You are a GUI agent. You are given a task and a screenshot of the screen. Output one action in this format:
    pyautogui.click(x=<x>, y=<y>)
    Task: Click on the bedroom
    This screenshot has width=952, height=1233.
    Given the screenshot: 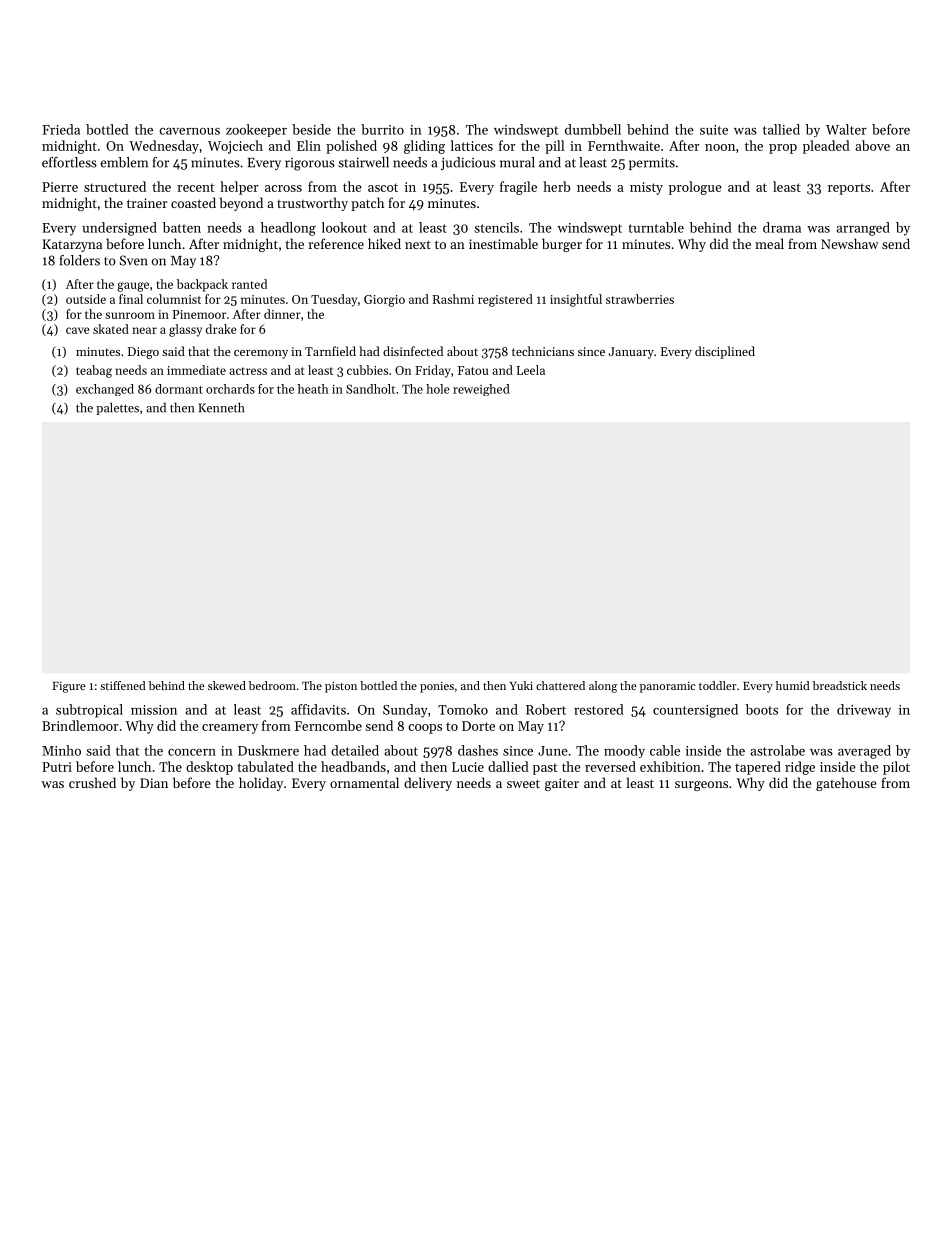 What is the action you would take?
    pyautogui.click(x=272, y=685)
